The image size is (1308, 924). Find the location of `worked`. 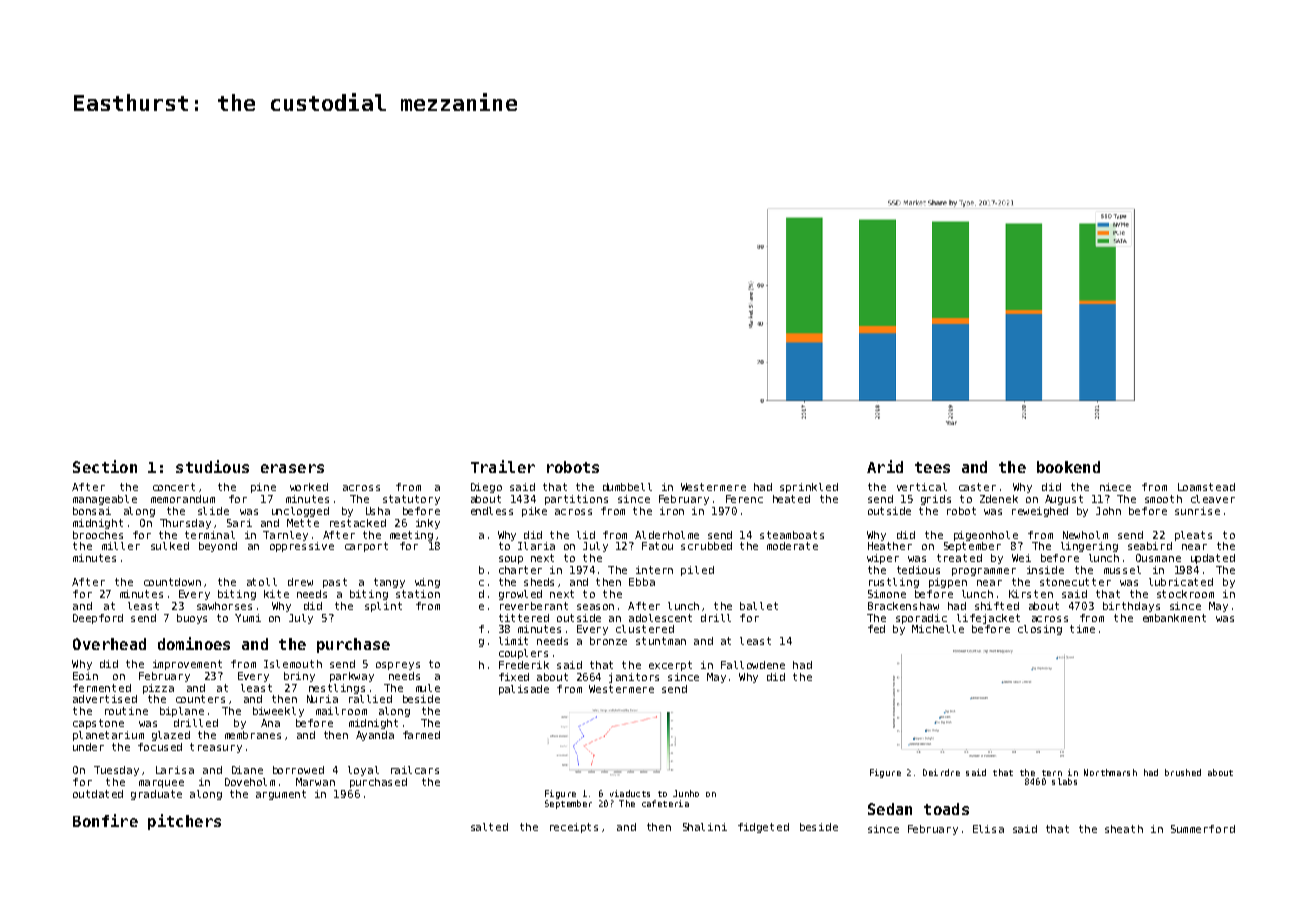

worked is located at coordinates (309, 487).
